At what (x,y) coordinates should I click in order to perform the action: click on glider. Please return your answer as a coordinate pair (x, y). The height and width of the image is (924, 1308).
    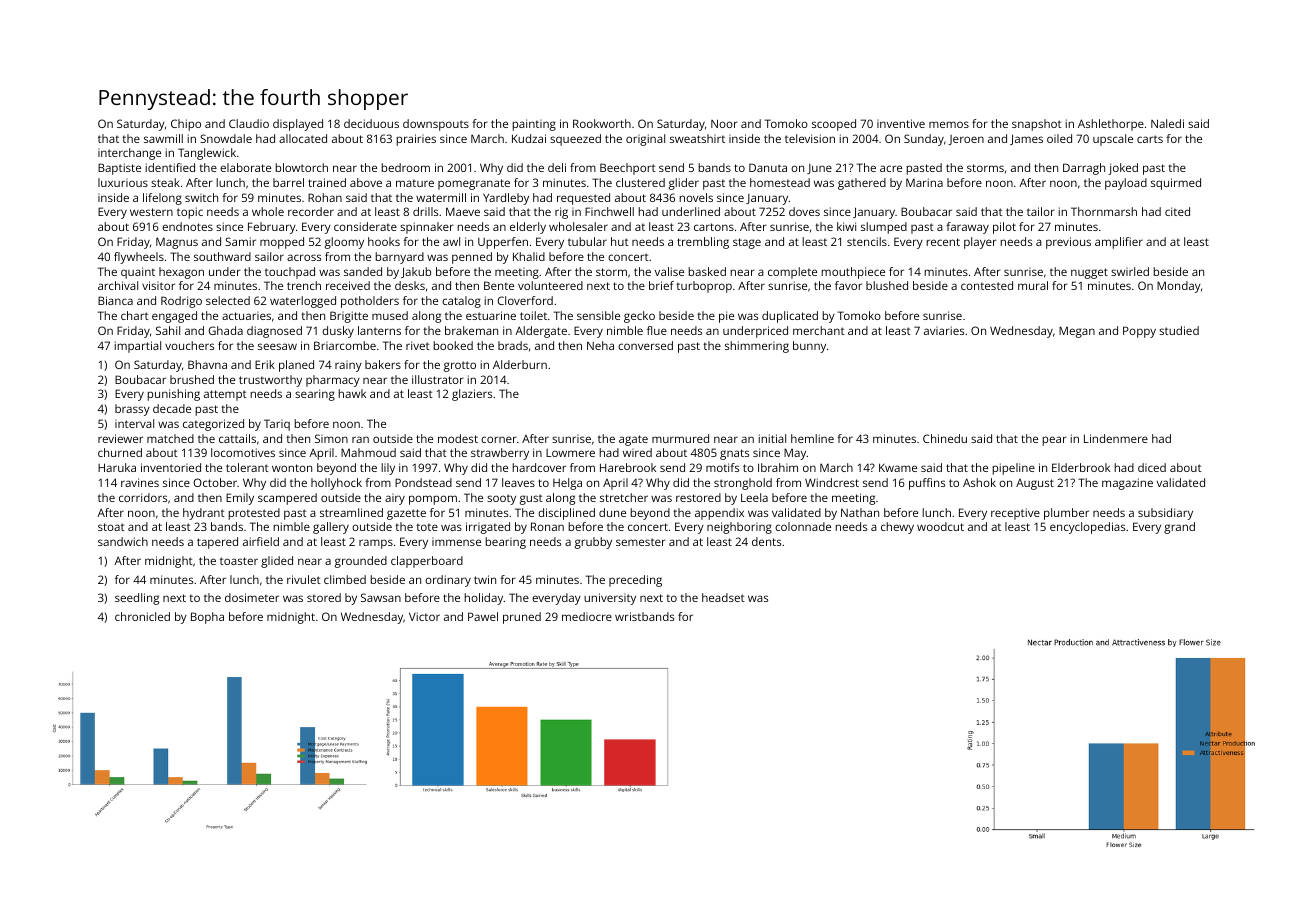
    Looking at the image, I should click on (684, 184).
